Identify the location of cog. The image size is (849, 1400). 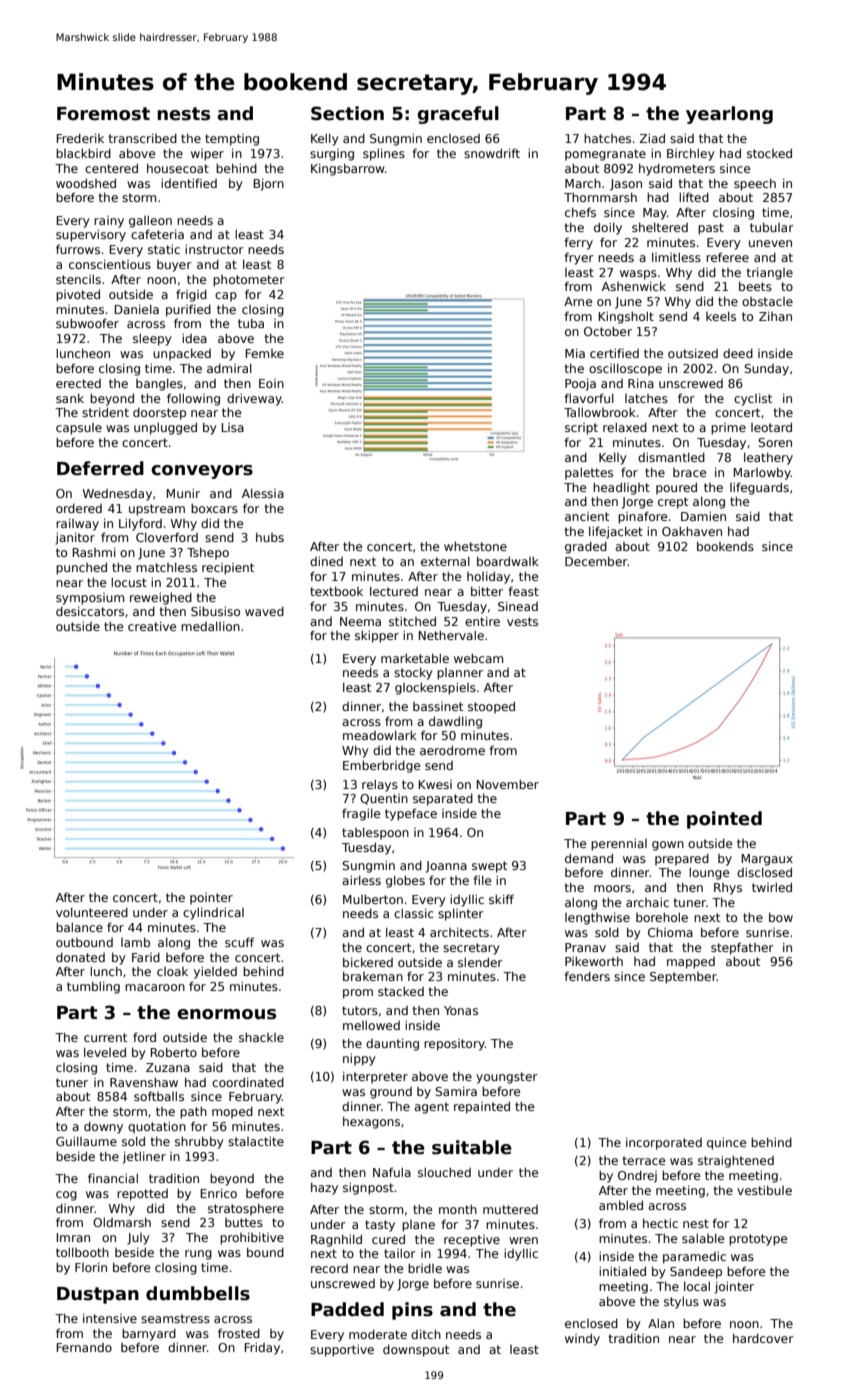
(66, 1196).
